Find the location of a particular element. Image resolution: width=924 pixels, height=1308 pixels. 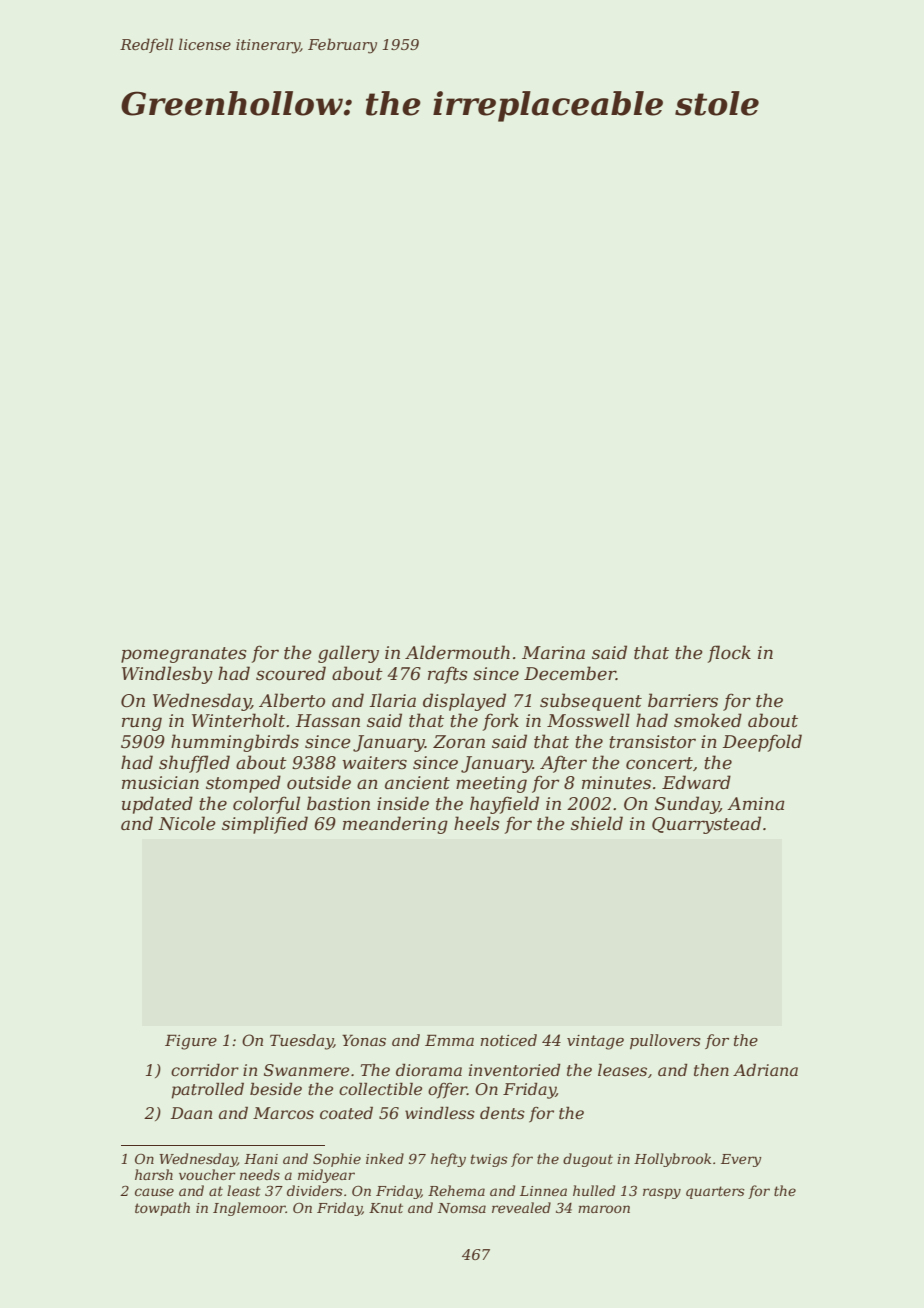

Figure is located at coordinates (191, 1042).
